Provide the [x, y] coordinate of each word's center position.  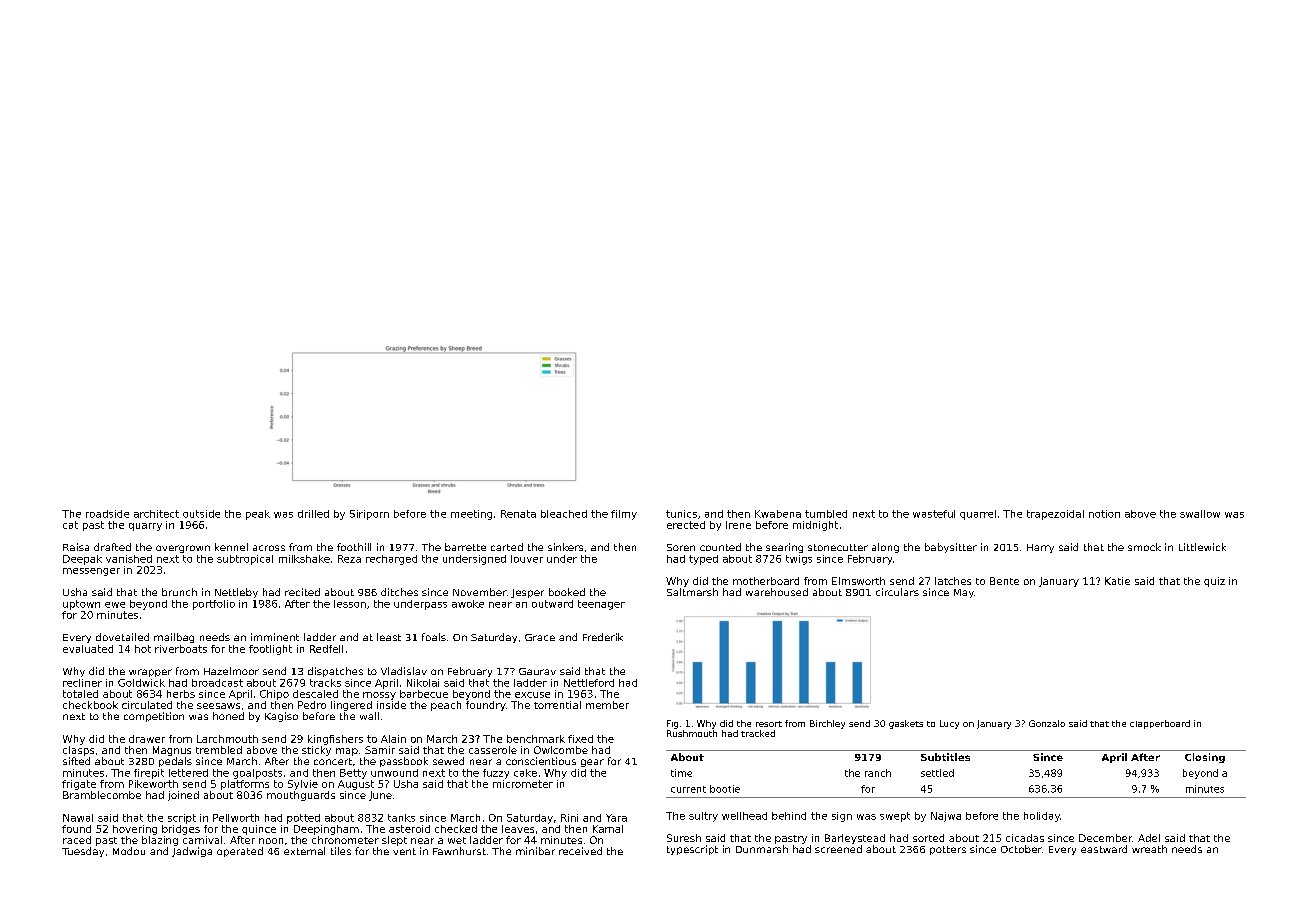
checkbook [90, 705]
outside [201, 514]
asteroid [409, 829]
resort [769, 724]
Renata [518, 514]
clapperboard [1160, 724]
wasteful [934, 514]
